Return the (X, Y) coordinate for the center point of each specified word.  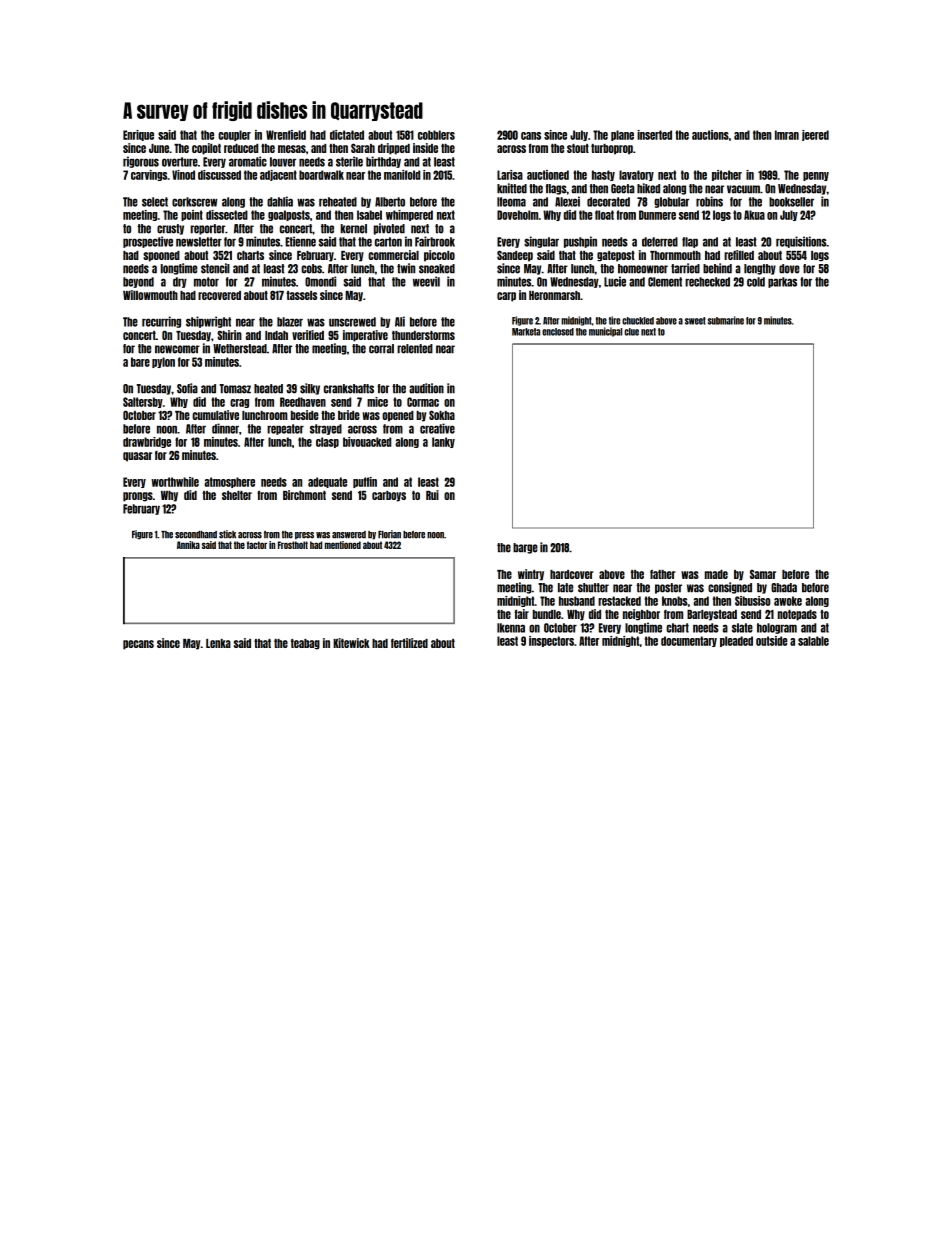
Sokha (442, 415)
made (716, 574)
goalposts (289, 215)
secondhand (196, 535)
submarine (726, 320)
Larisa (510, 175)
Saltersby (143, 402)
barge (525, 548)
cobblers (436, 135)
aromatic (248, 161)
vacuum (743, 189)
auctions (710, 135)
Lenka (218, 643)
